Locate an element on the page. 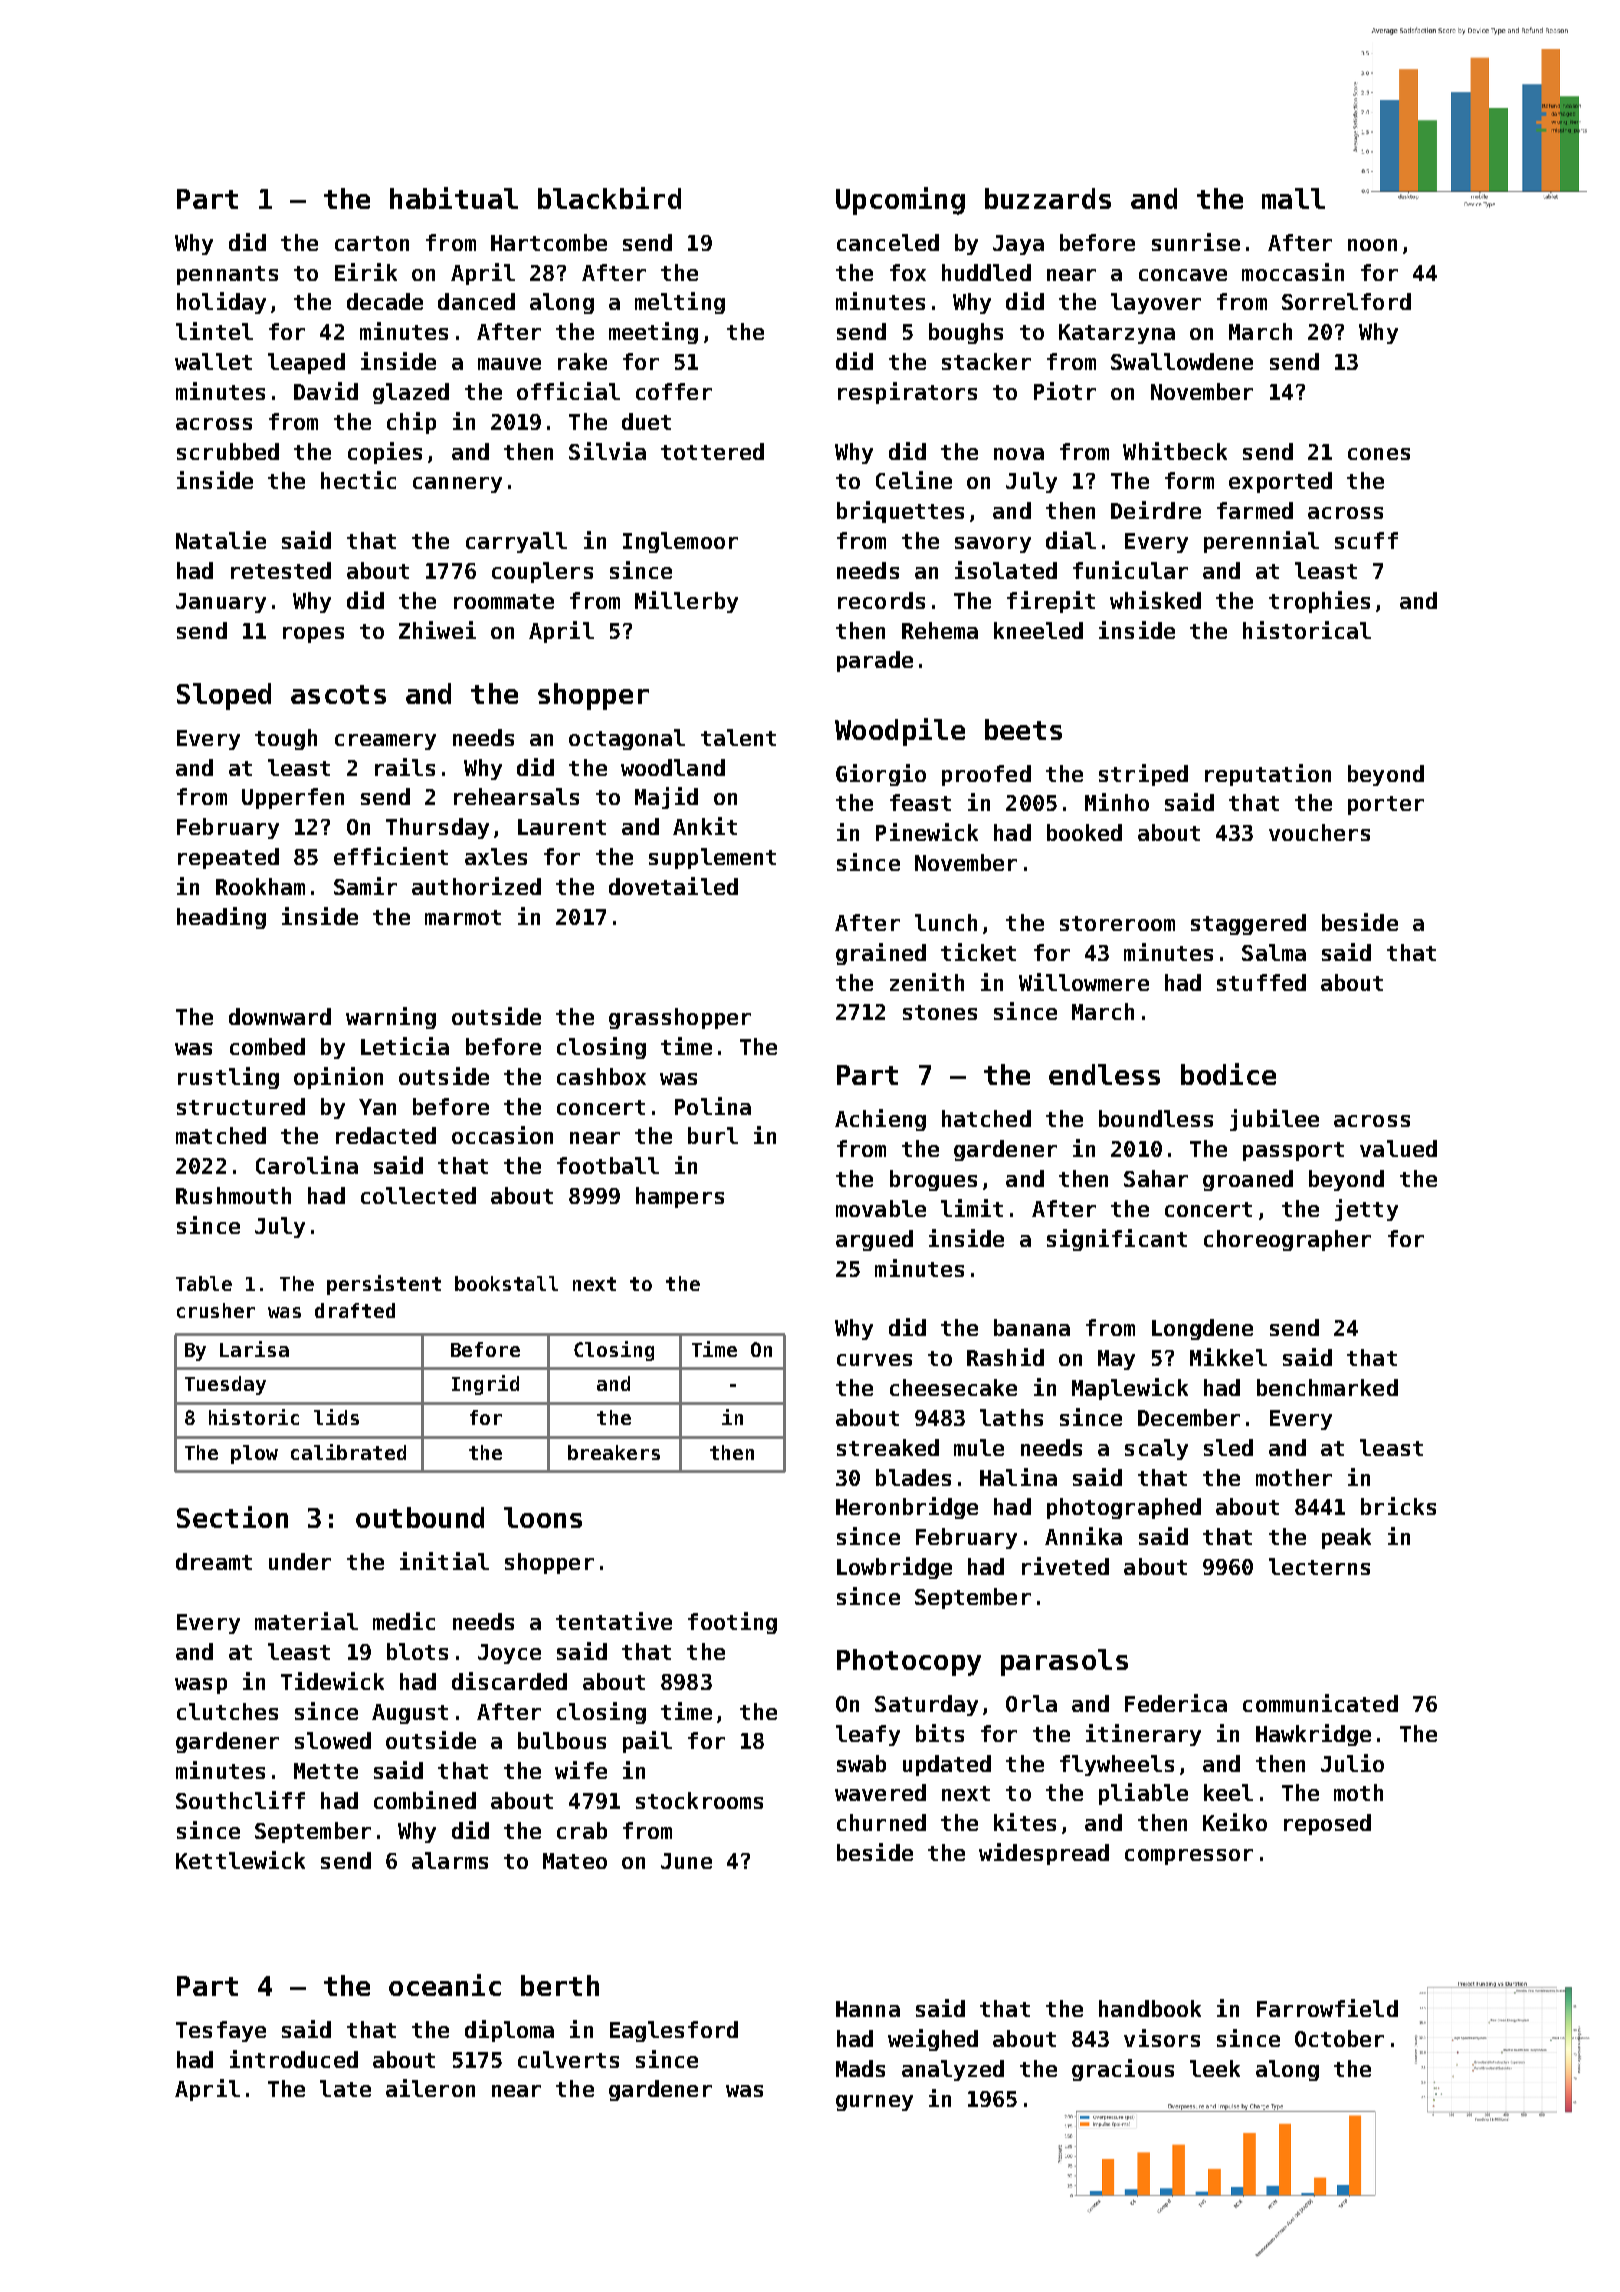  aileron is located at coordinates (430, 2088).
